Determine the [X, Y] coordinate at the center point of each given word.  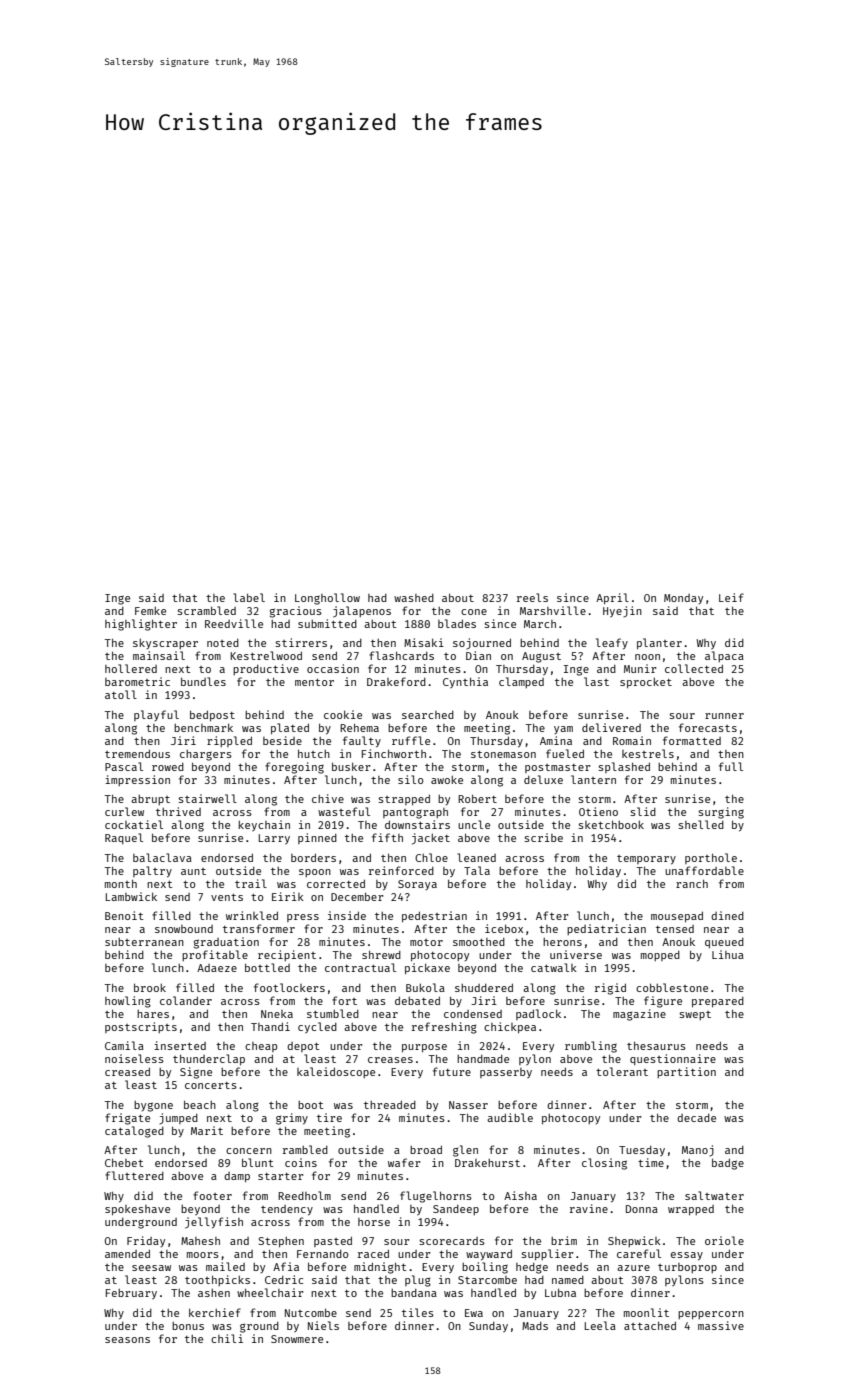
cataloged [134, 1132]
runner [724, 716]
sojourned [482, 644]
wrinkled [252, 915]
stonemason [503, 754]
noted [223, 643]
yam [563, 730]
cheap [261, 1047]
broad [426, 1149]
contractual [360, 967]
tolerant [622, 1071]
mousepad [677, 916]
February [131, 1294]
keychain [264, 825]
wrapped [691, 1210]
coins [301, 1162]
